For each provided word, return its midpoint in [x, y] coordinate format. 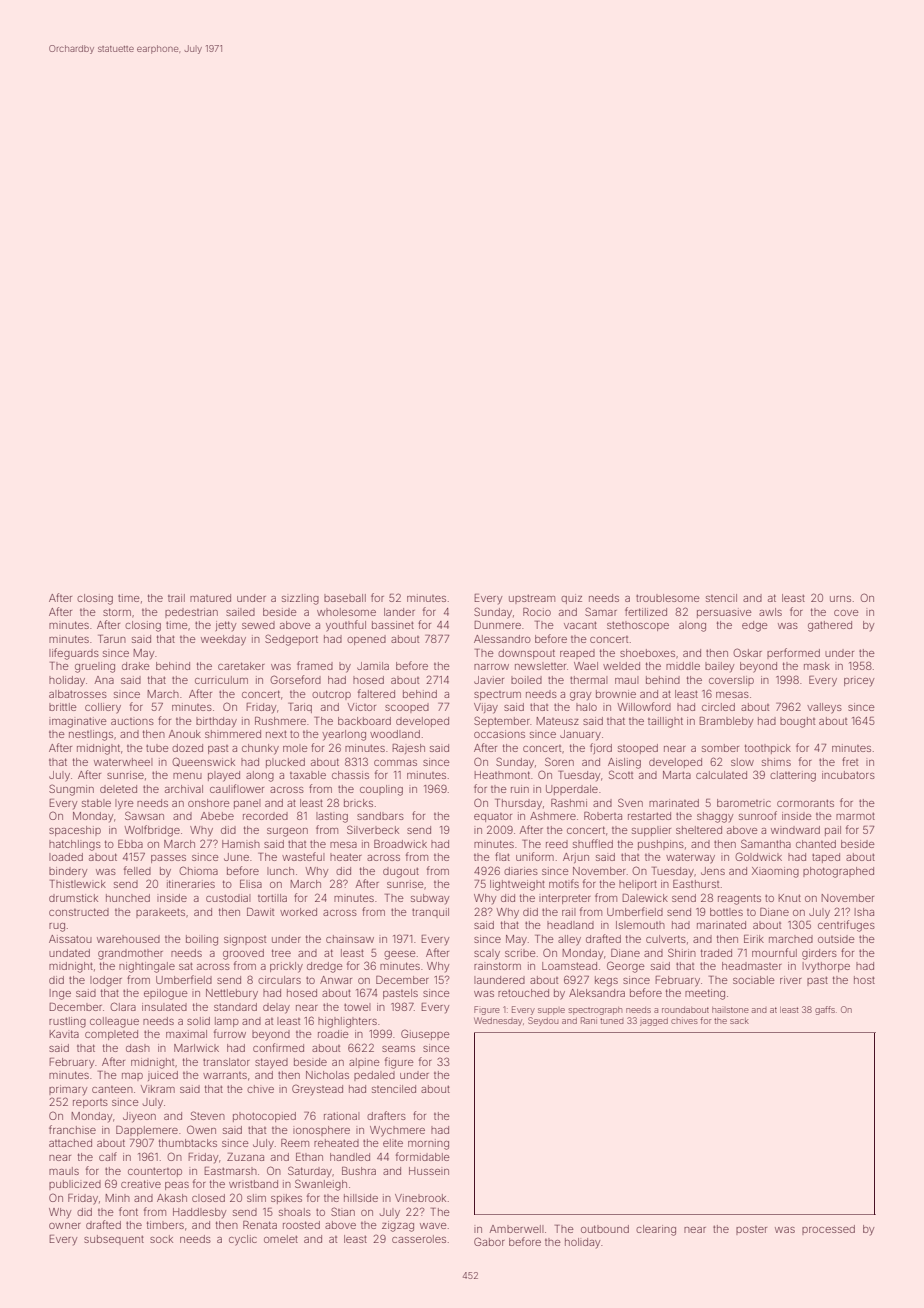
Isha [864, 912]
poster [751, 1230]
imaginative [78, 722]
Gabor [489, 1241]
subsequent [114, 1240]
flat [502, 856]
